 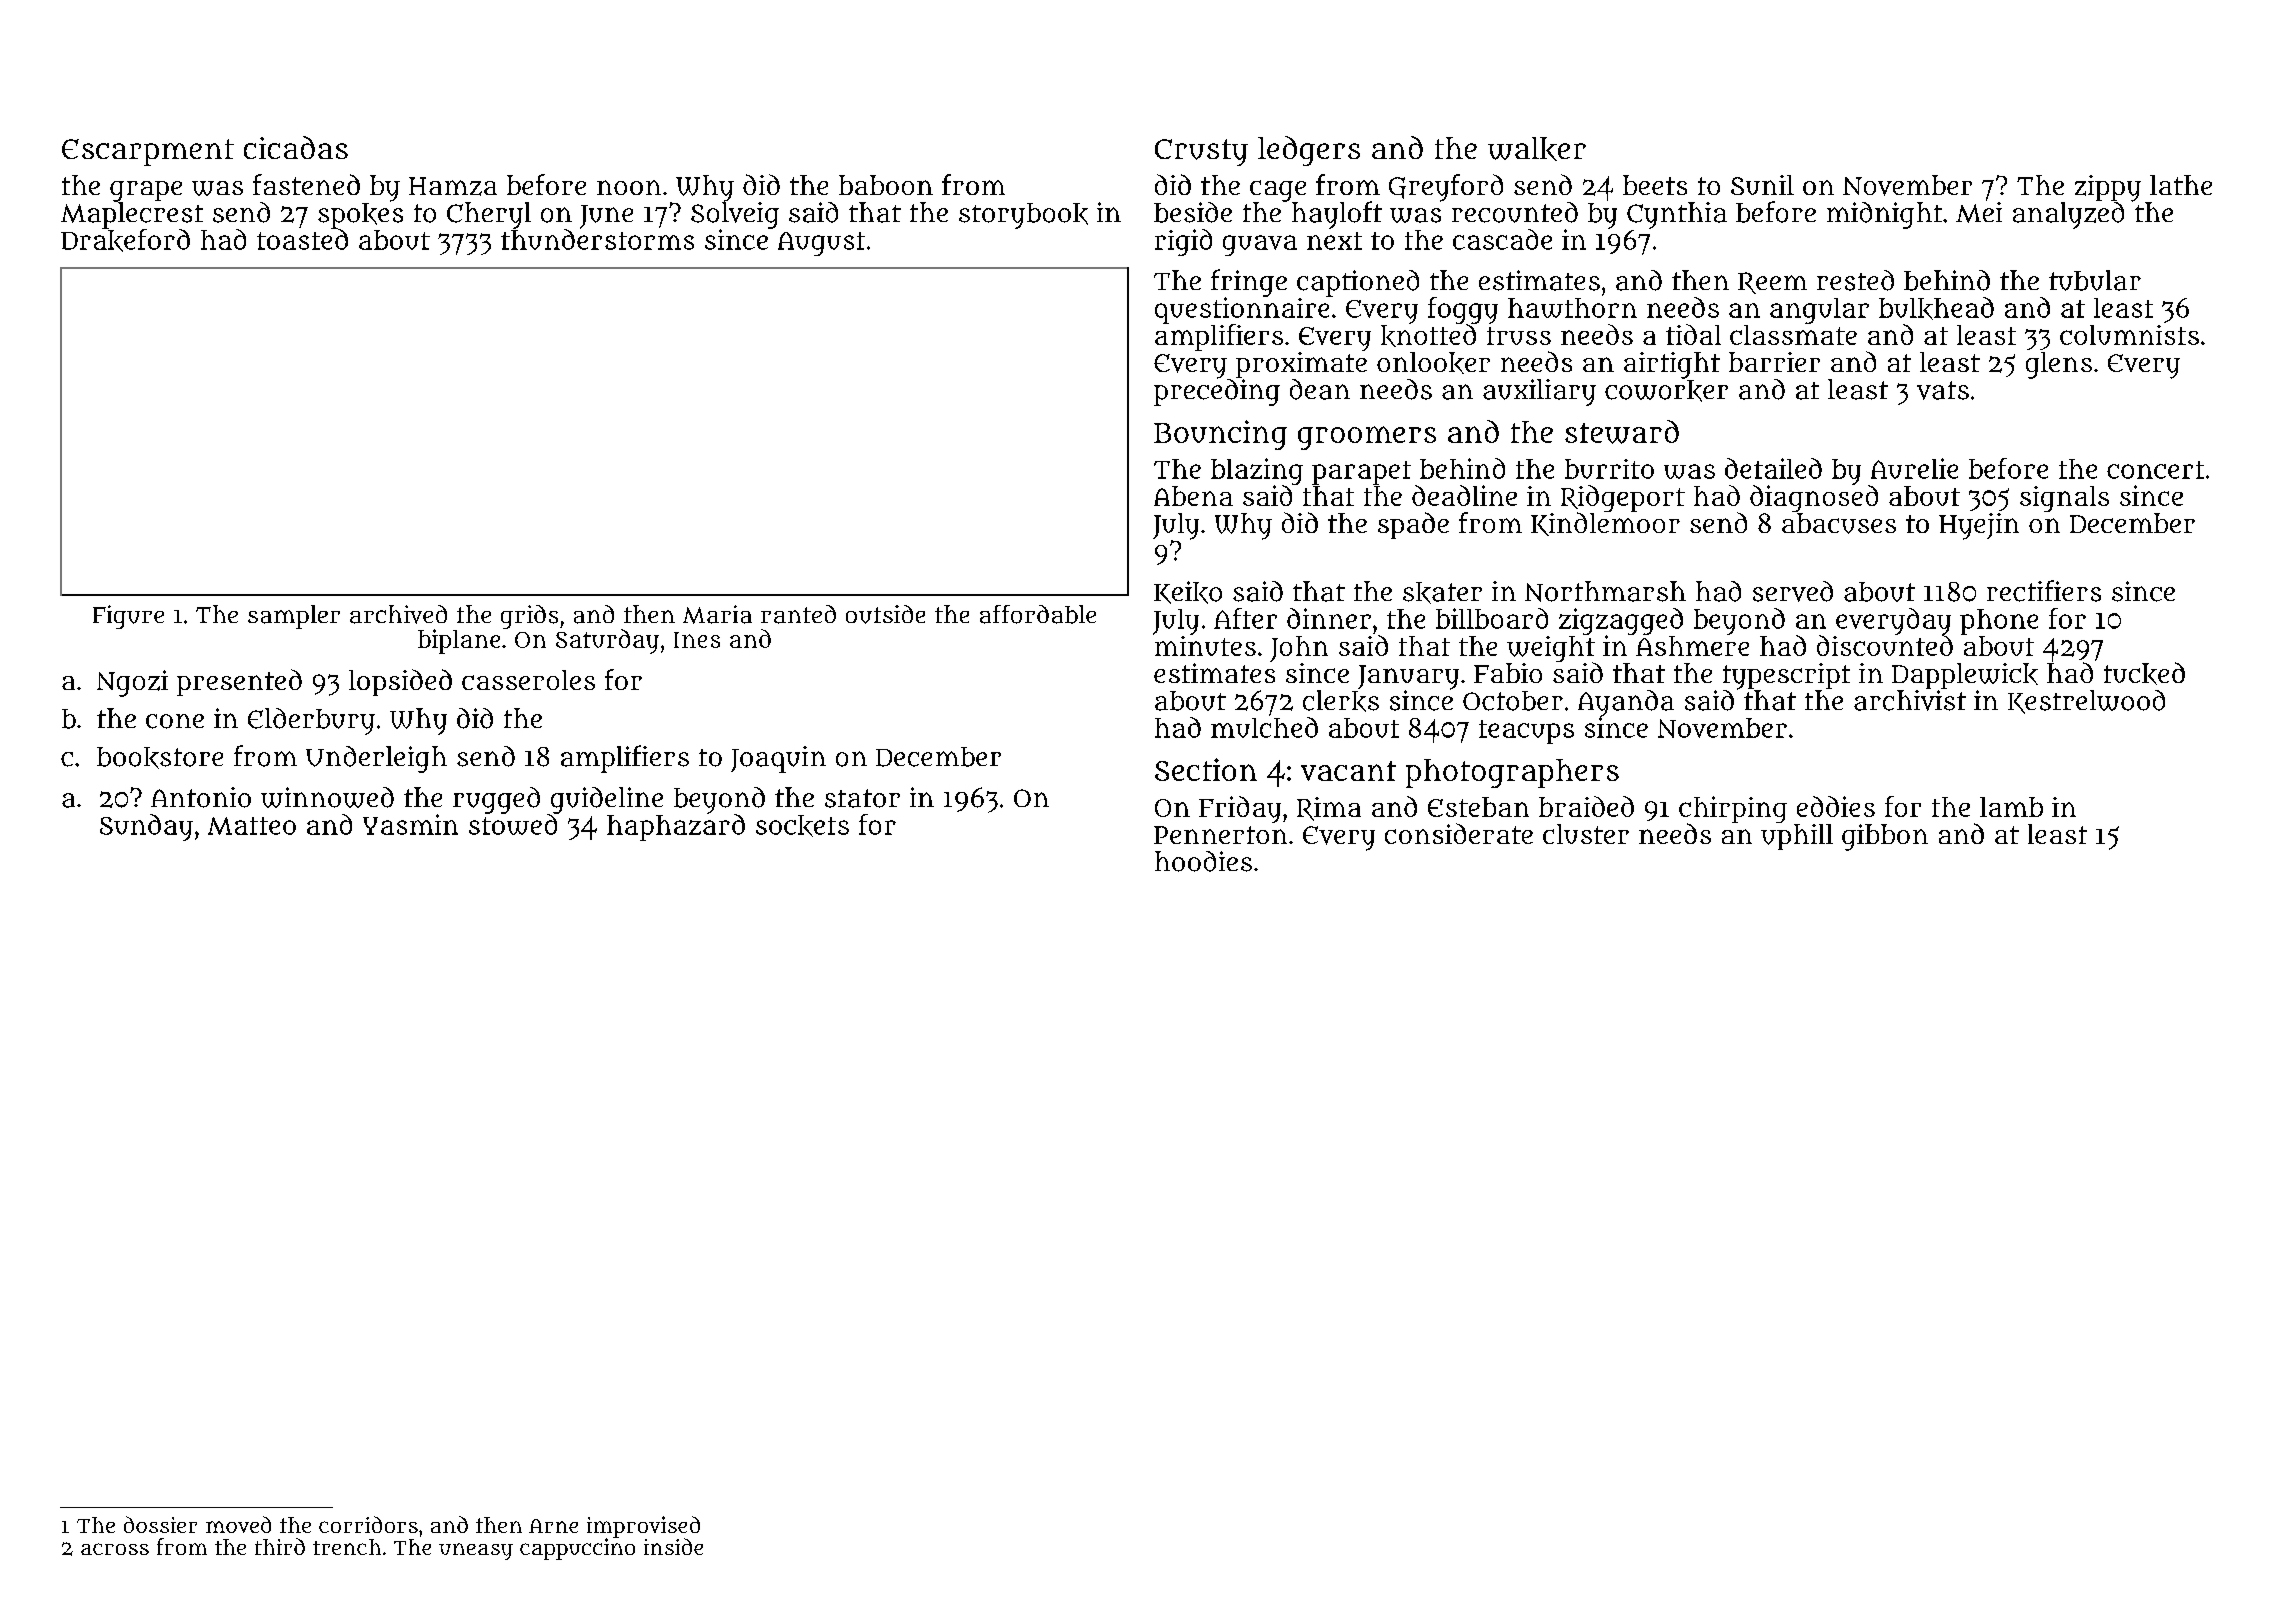 What do you see at coordinates (1885, 837) in the screenshot?
I see `gibbon` at bounding box center [1885, 837].
